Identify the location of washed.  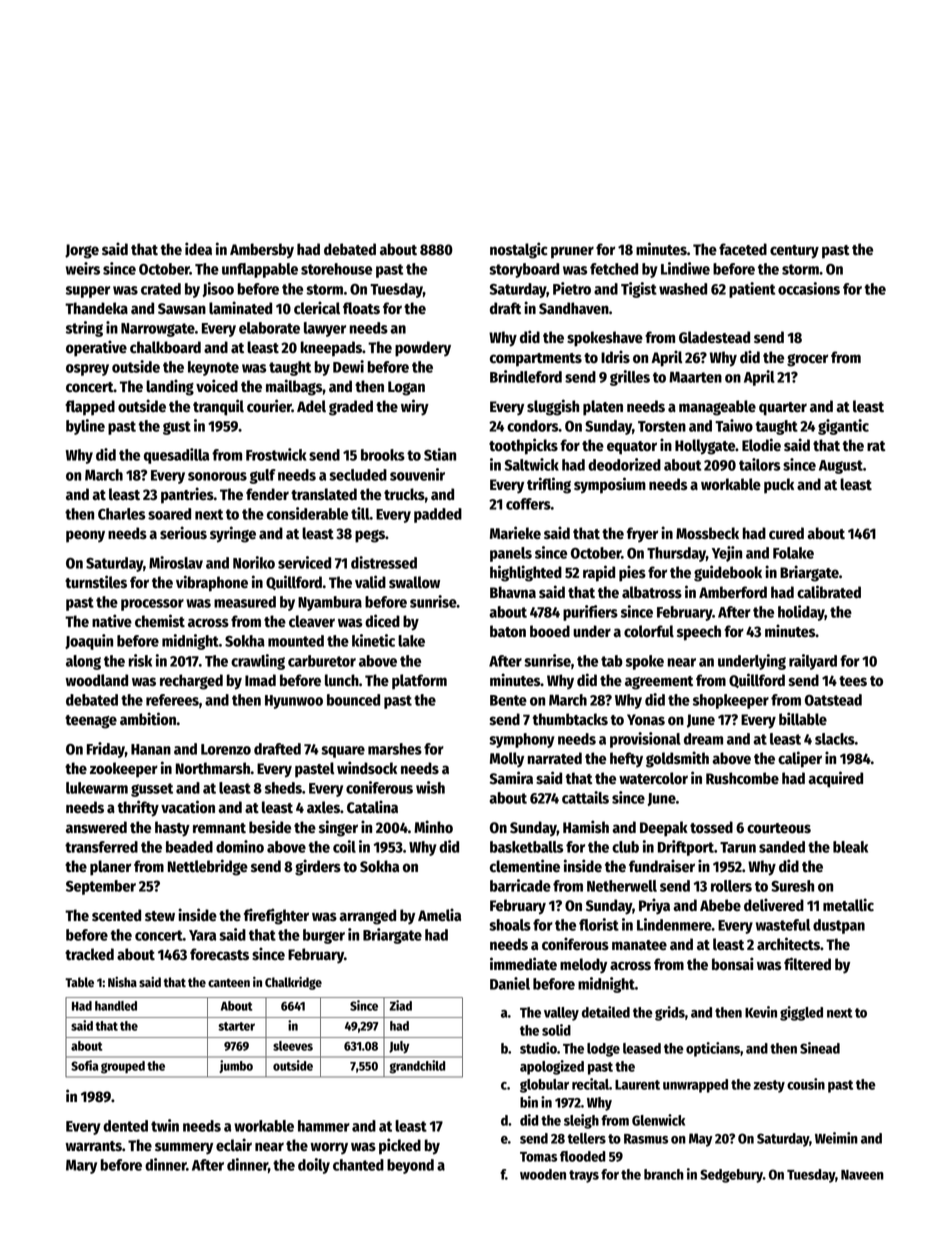
(683, 289).
